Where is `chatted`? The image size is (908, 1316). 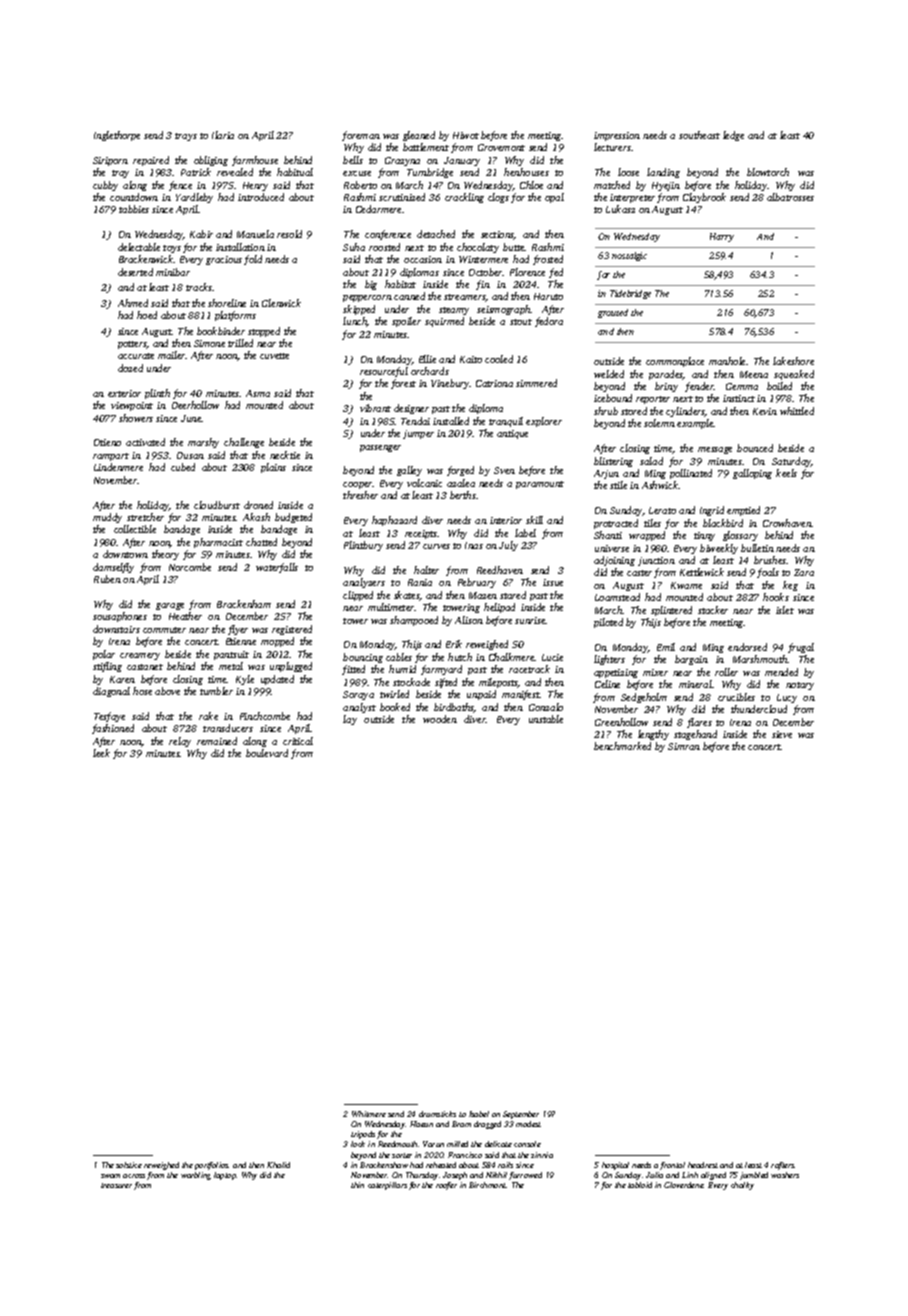
chatted is located at coordinates (261, 542).
